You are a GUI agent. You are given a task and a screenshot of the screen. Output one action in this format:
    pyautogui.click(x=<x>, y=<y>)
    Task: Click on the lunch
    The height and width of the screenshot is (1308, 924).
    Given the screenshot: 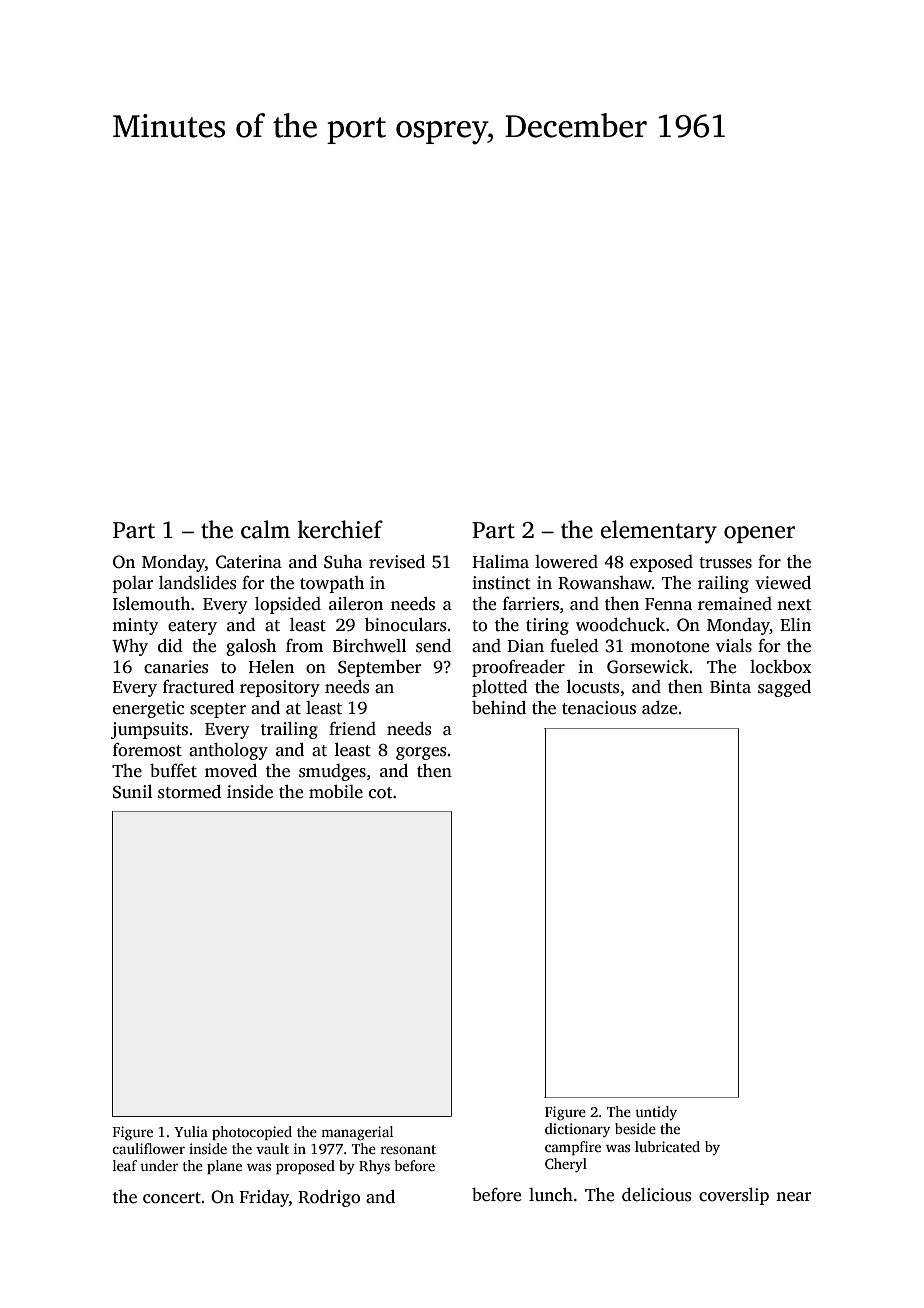 What is the action you would take?
    pyautogui.click(x=551, y=1195)
